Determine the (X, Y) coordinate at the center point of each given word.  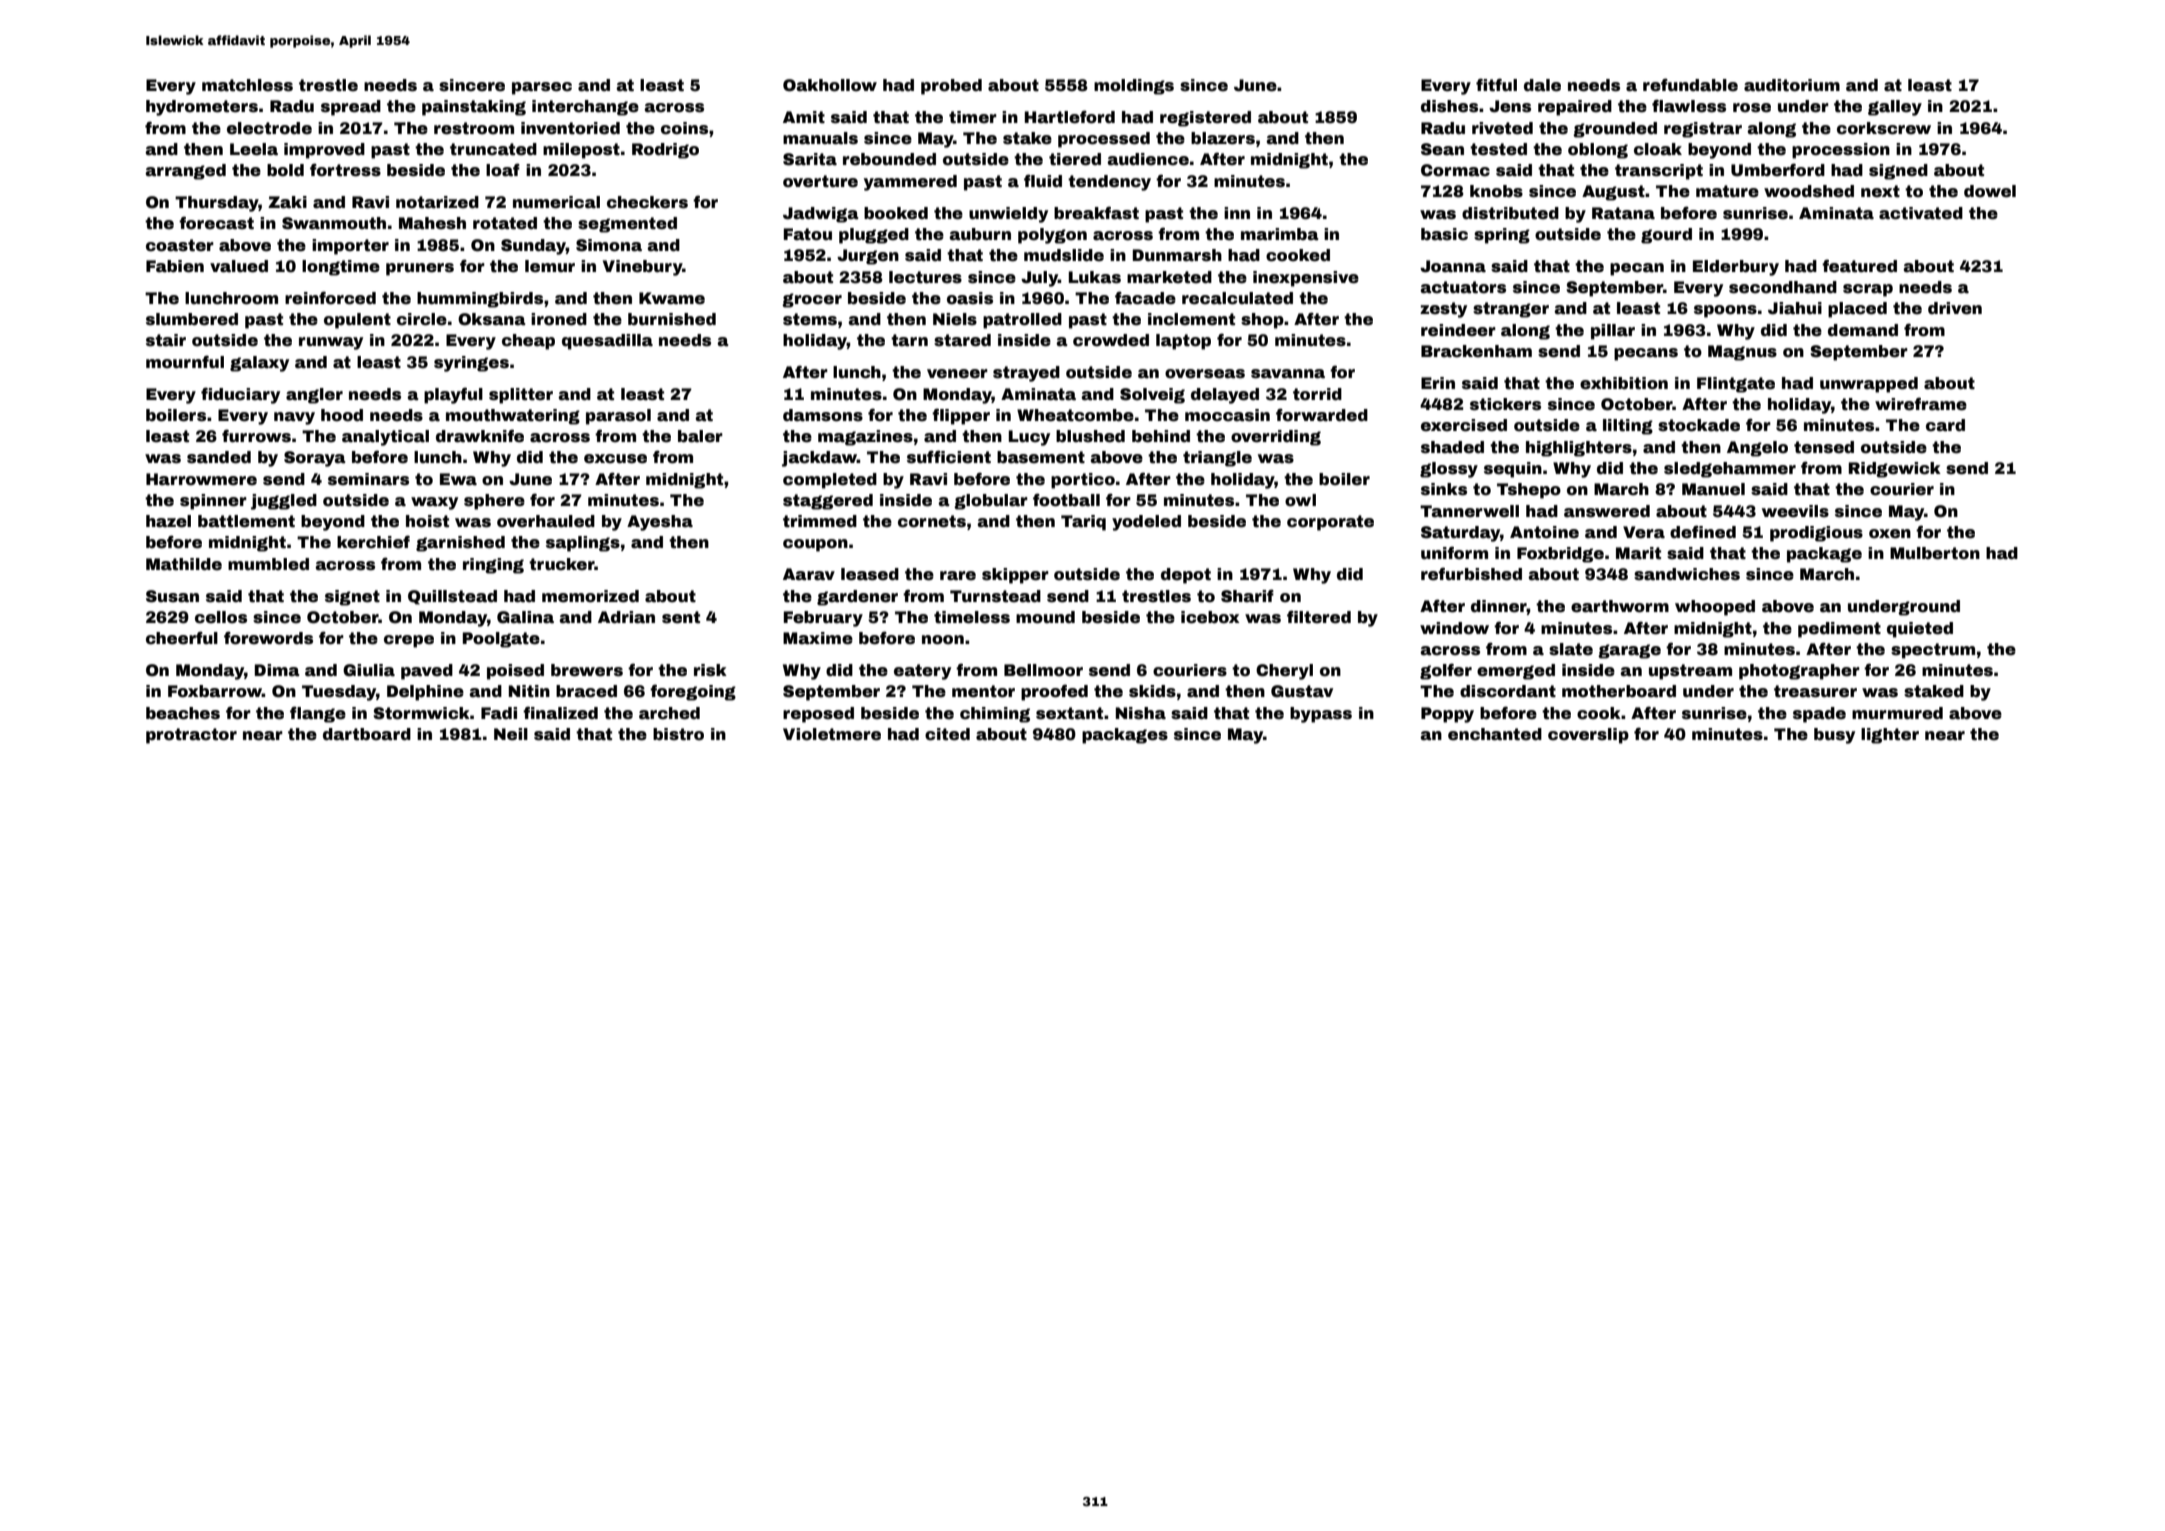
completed (830, 481)
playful (453, 395)
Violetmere (832, 734)
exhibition (1624, 383)
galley (1895, 108)
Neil (511, 734)
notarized (437, 202)
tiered (1075, 159)
